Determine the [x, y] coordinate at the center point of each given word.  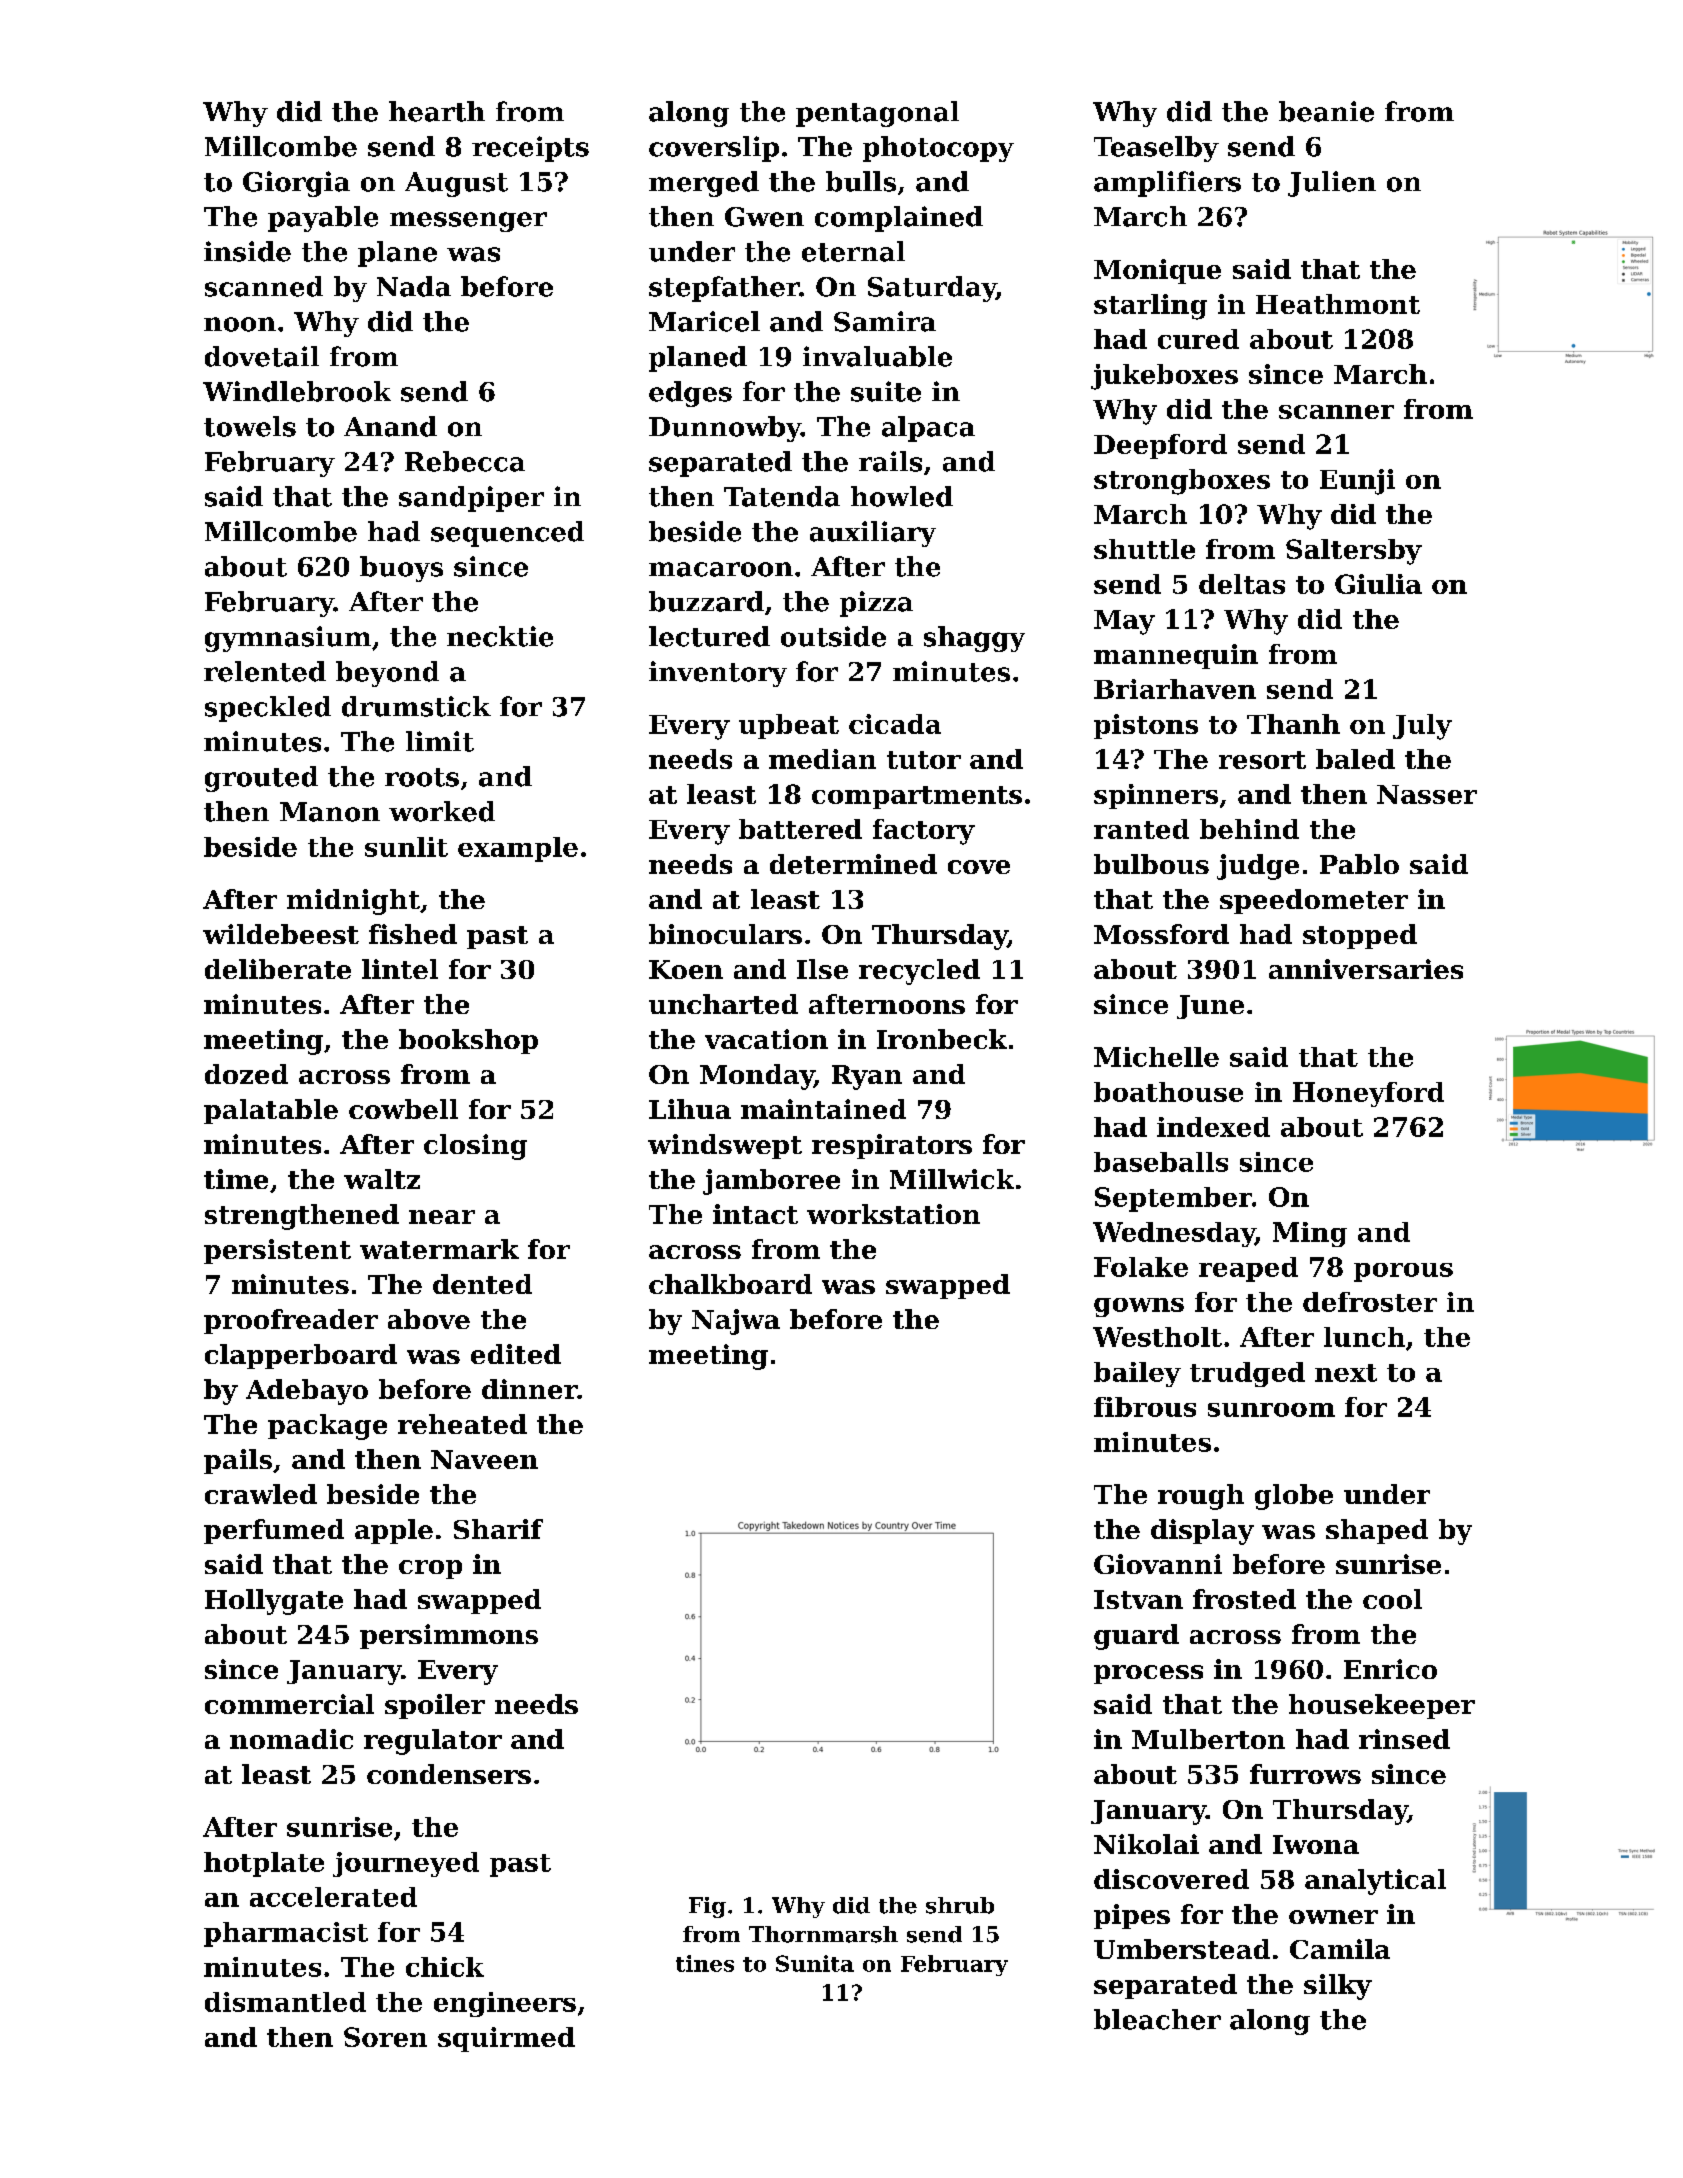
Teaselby [1156, 149]
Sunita [815, 1963]
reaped [1248, 1269]
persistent [277, 1251]
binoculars [725, 934]
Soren [385, 2037]
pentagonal [877, 114]
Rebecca [465, 461]
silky [1338, 1987]
